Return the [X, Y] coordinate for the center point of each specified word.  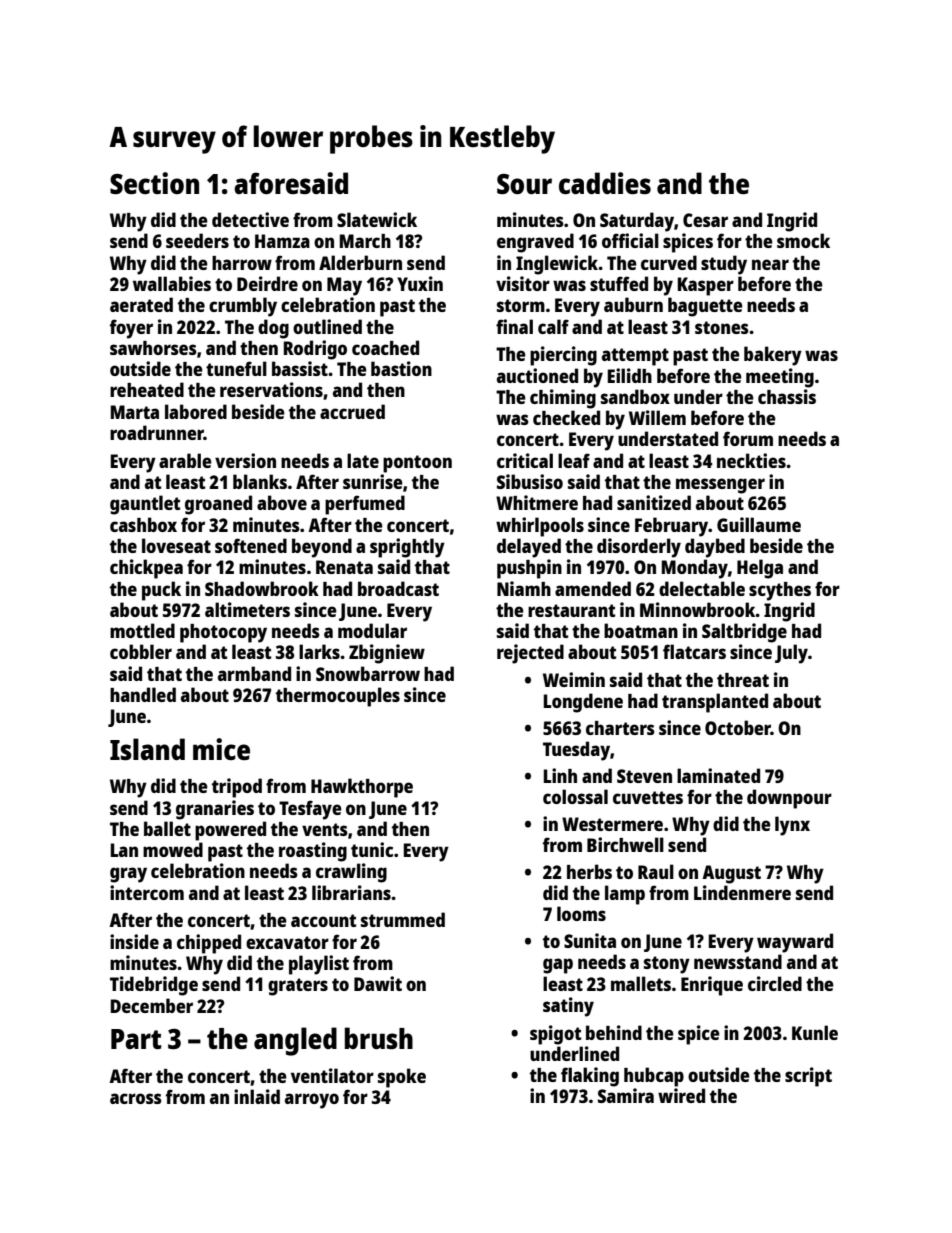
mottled [142, 630]
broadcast [398, 588]
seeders [197, 240]
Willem [657, 417]
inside [134, 941]
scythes [780, 591]
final [514, 326]
